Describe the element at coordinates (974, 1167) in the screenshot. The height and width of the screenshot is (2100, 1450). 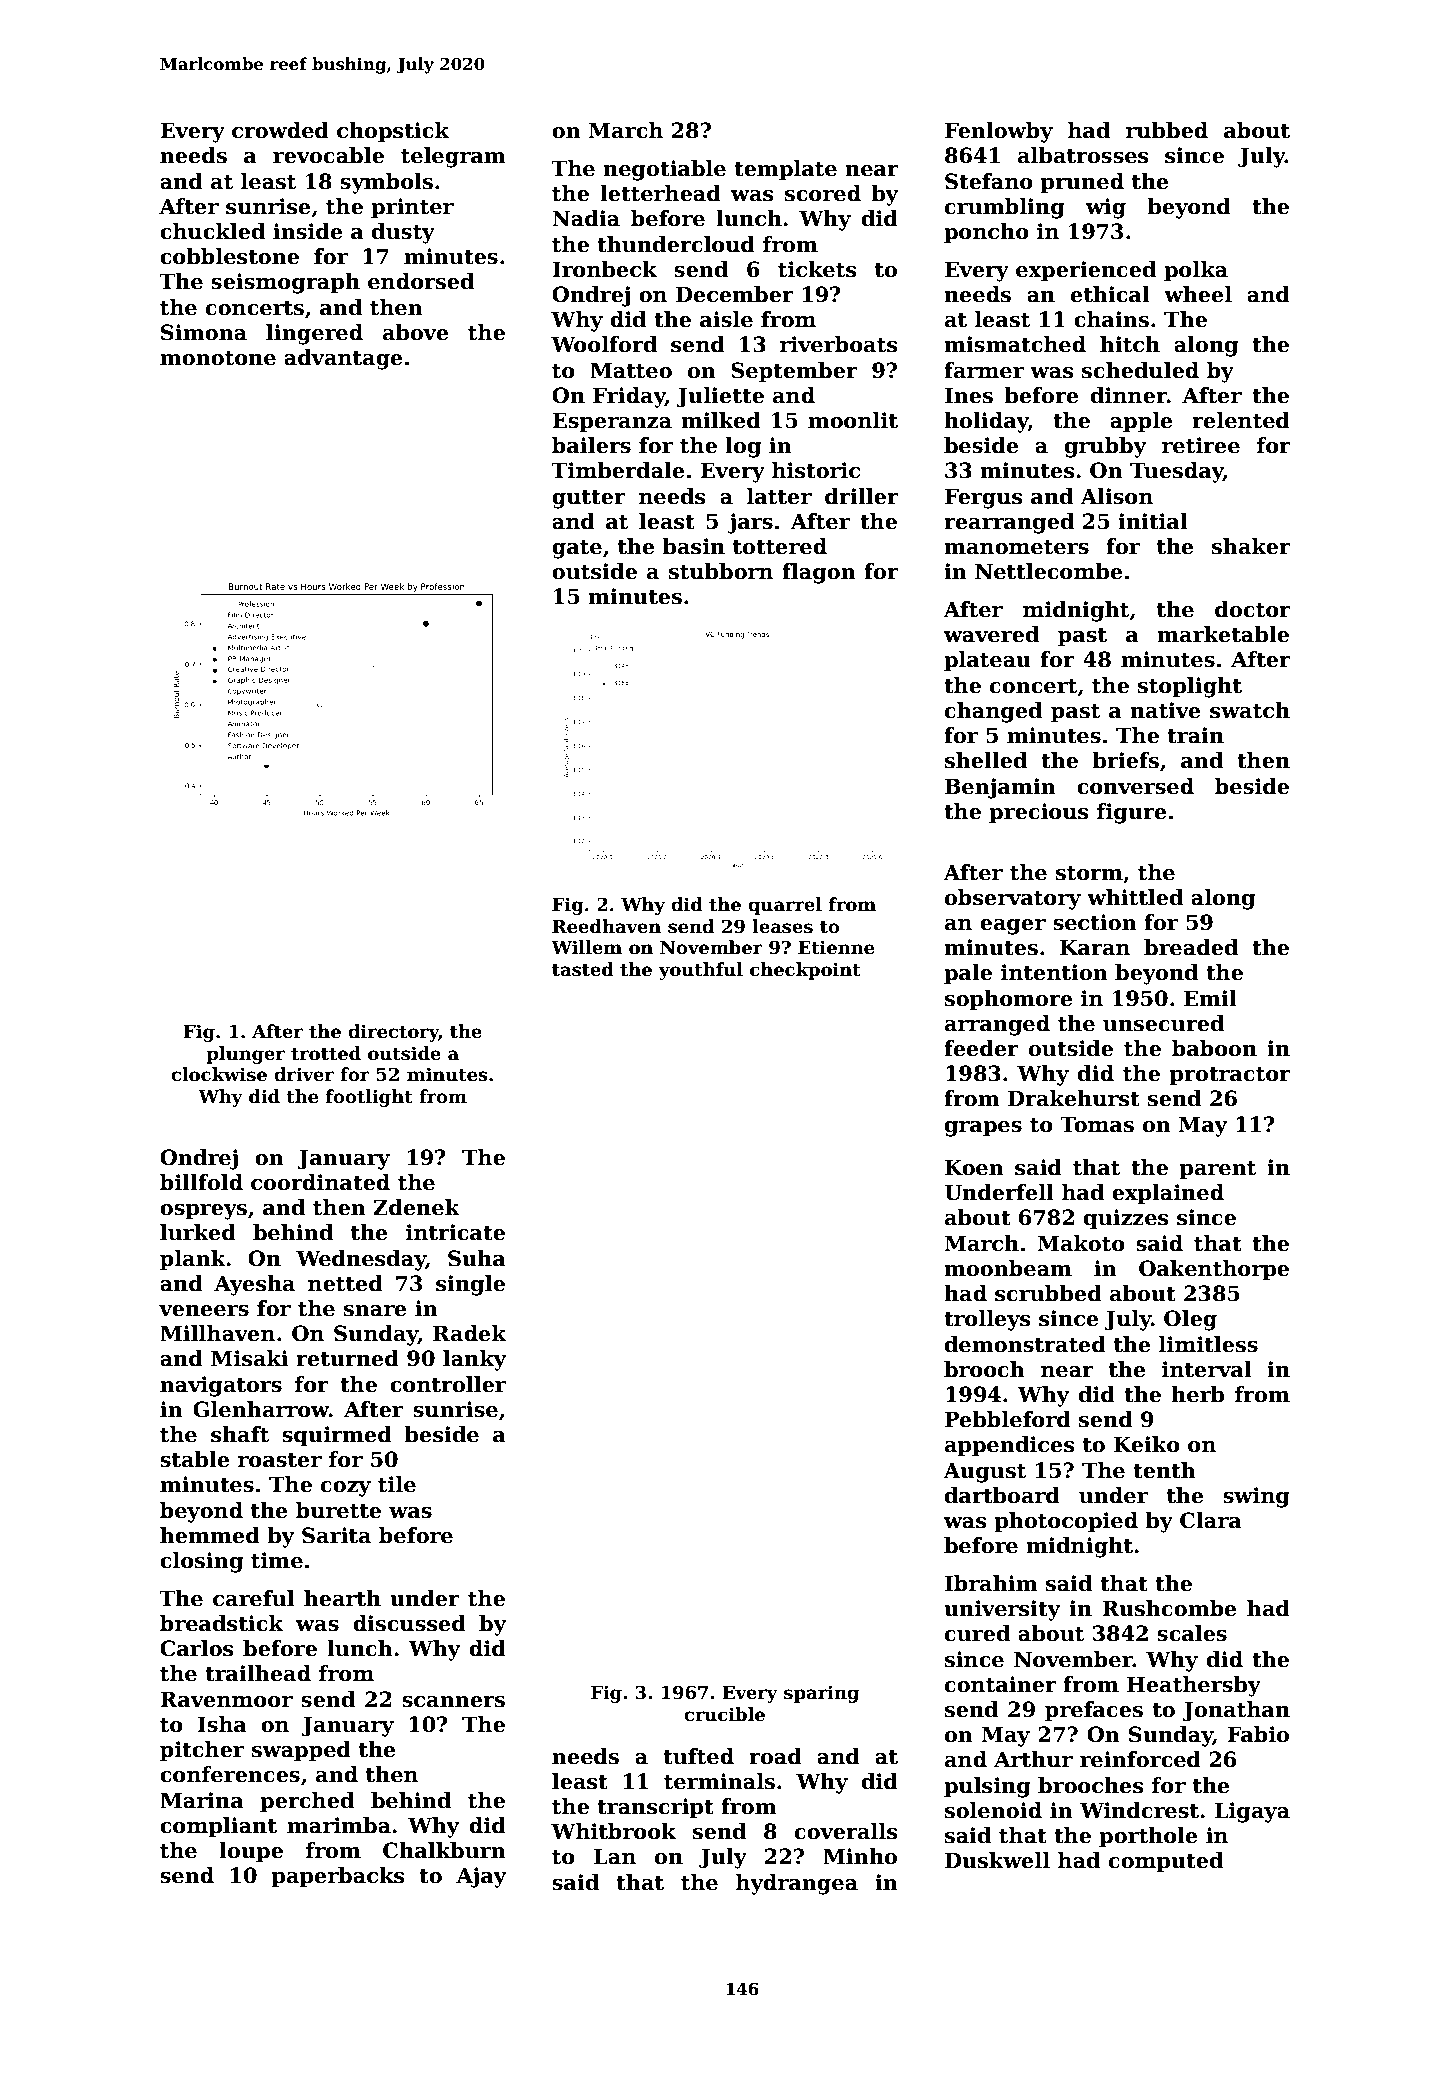
I see `Koen` at that location.
